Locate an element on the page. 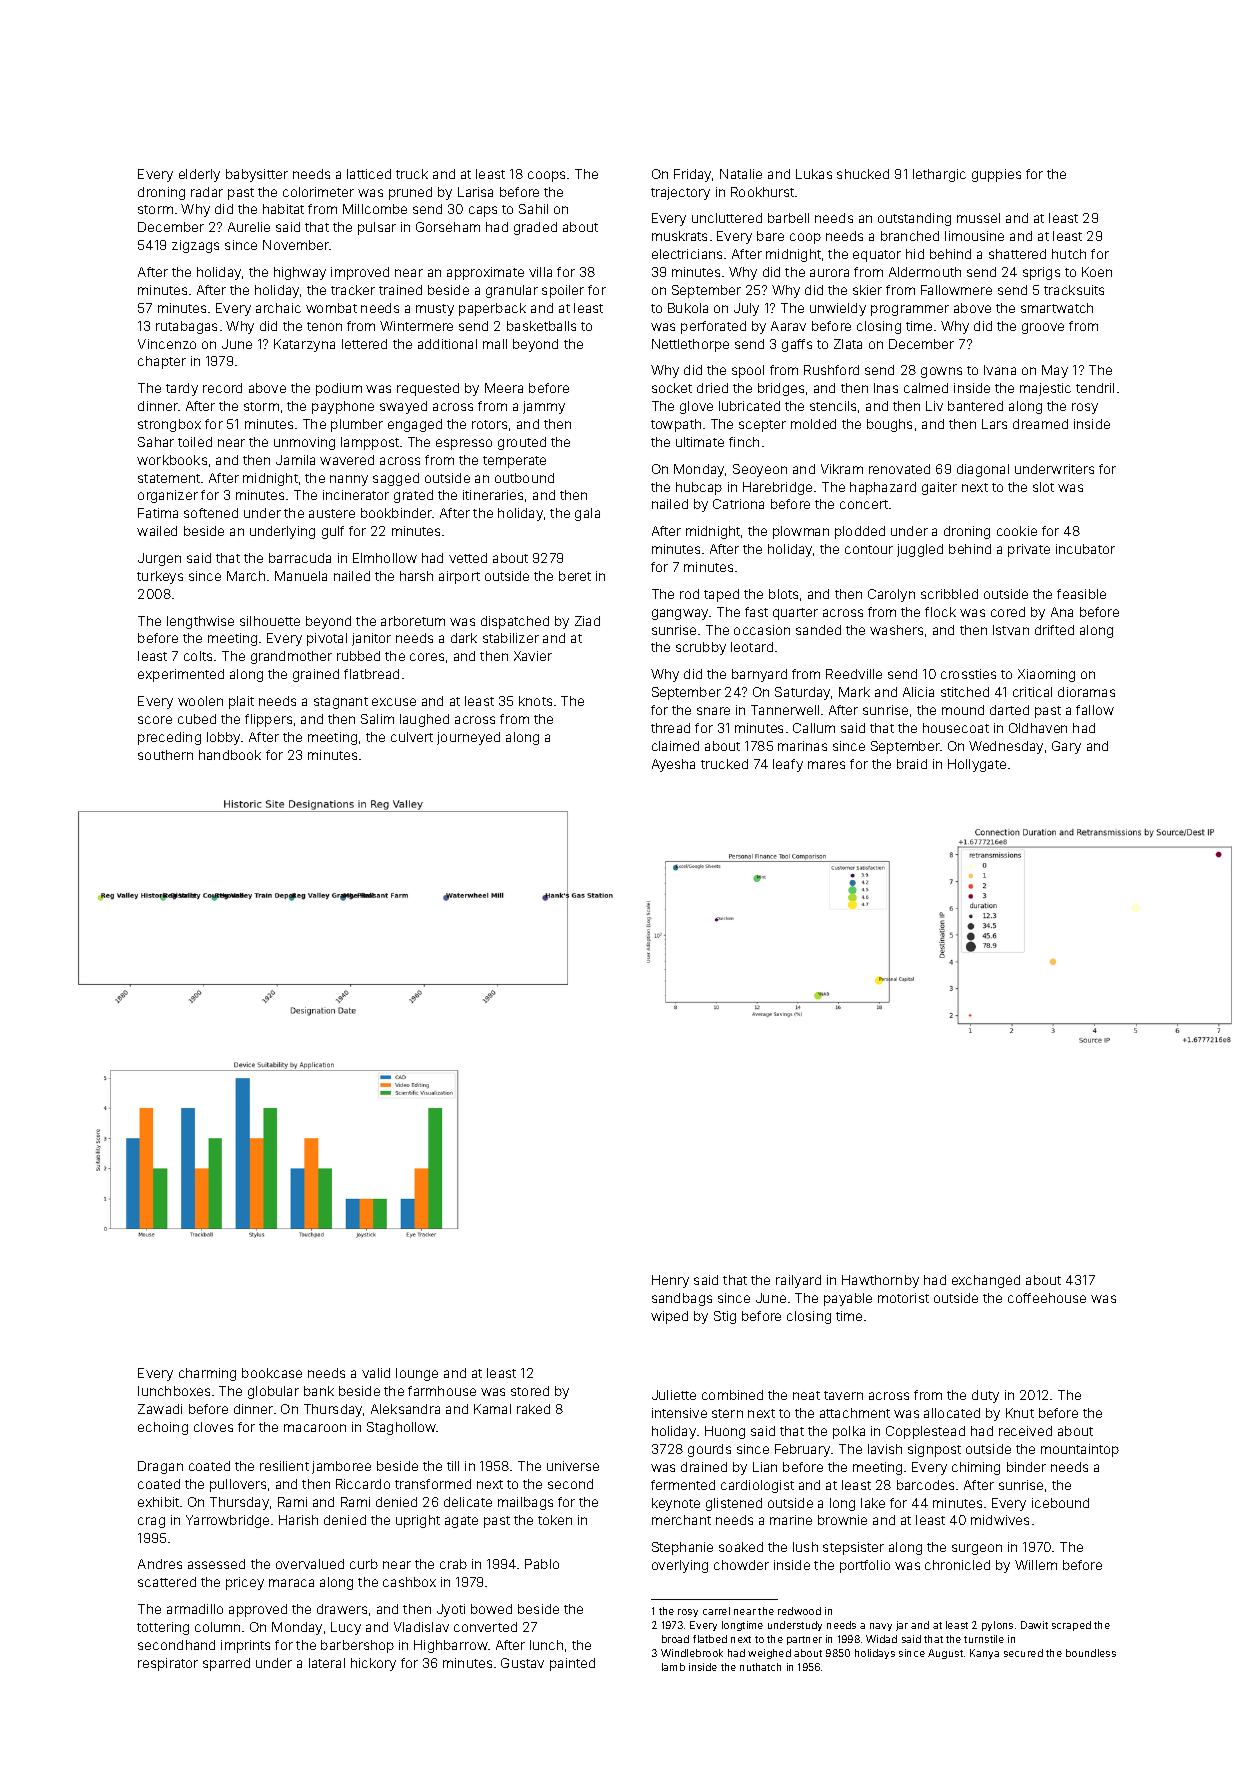 This document has width=1259, height=1781. merchant is located at coordinates (681, 1520).
